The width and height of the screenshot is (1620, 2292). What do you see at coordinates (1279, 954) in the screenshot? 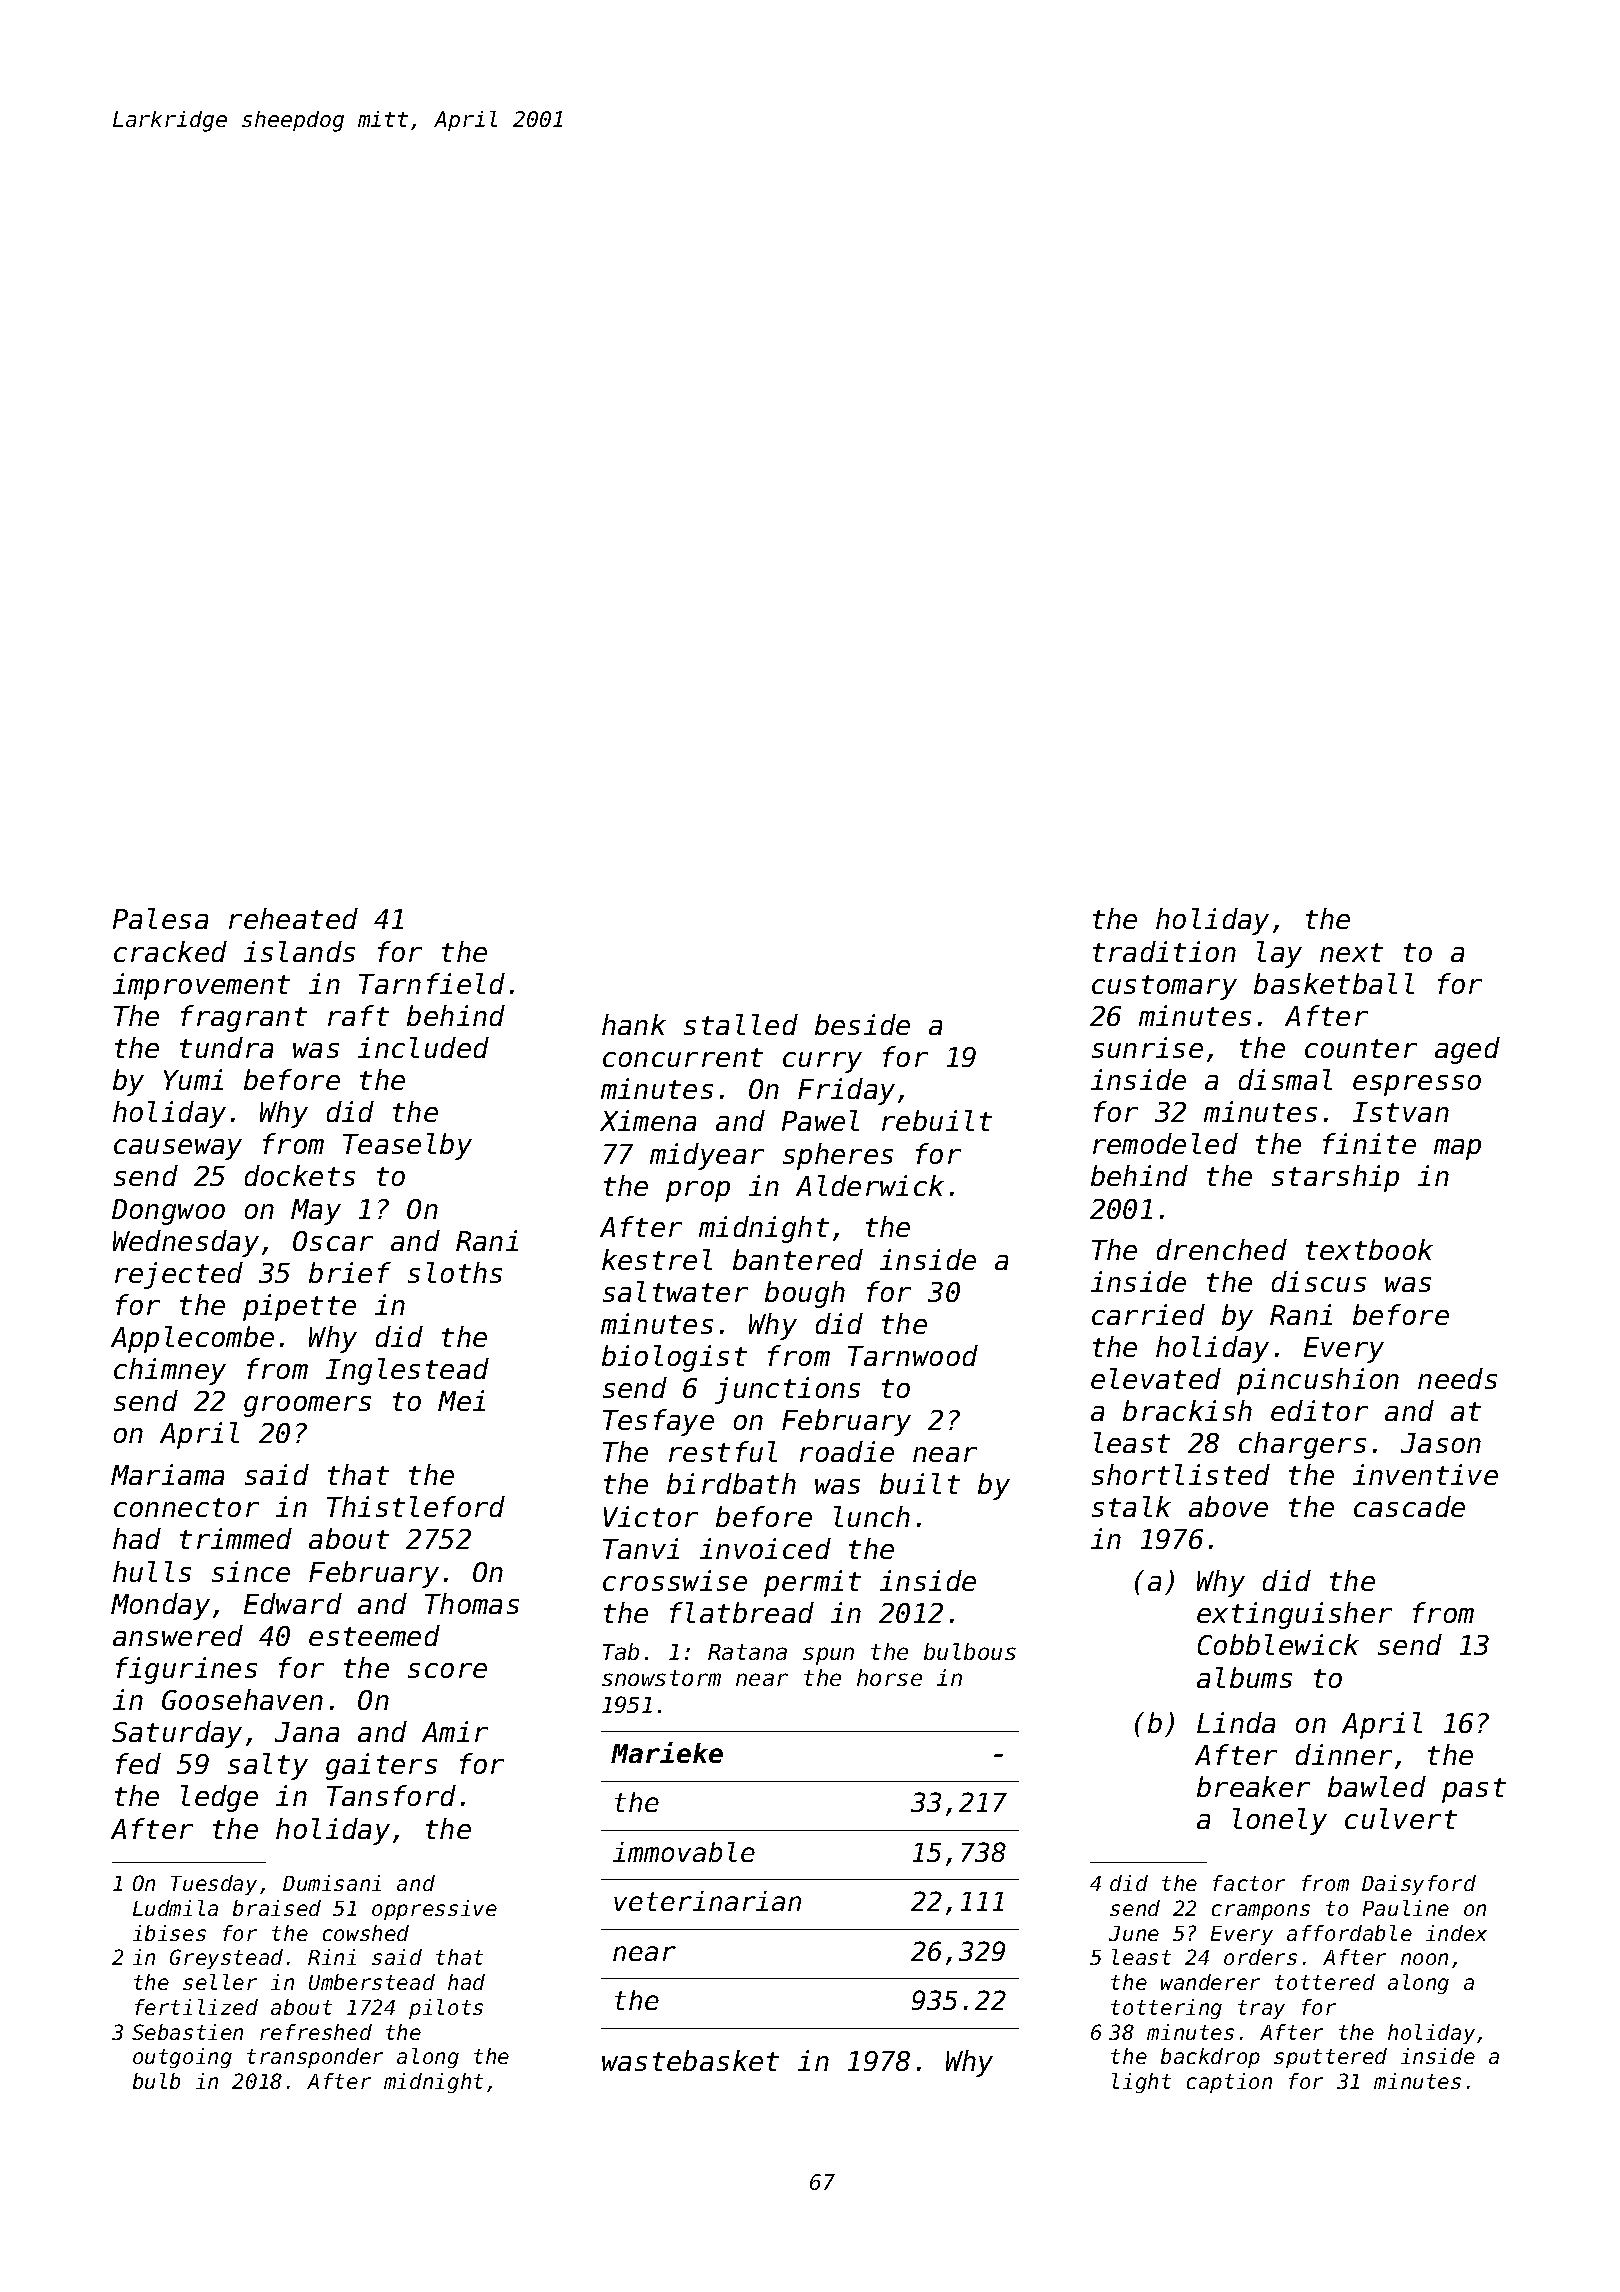
I see `lay` at bounding box center [1279, 954].
